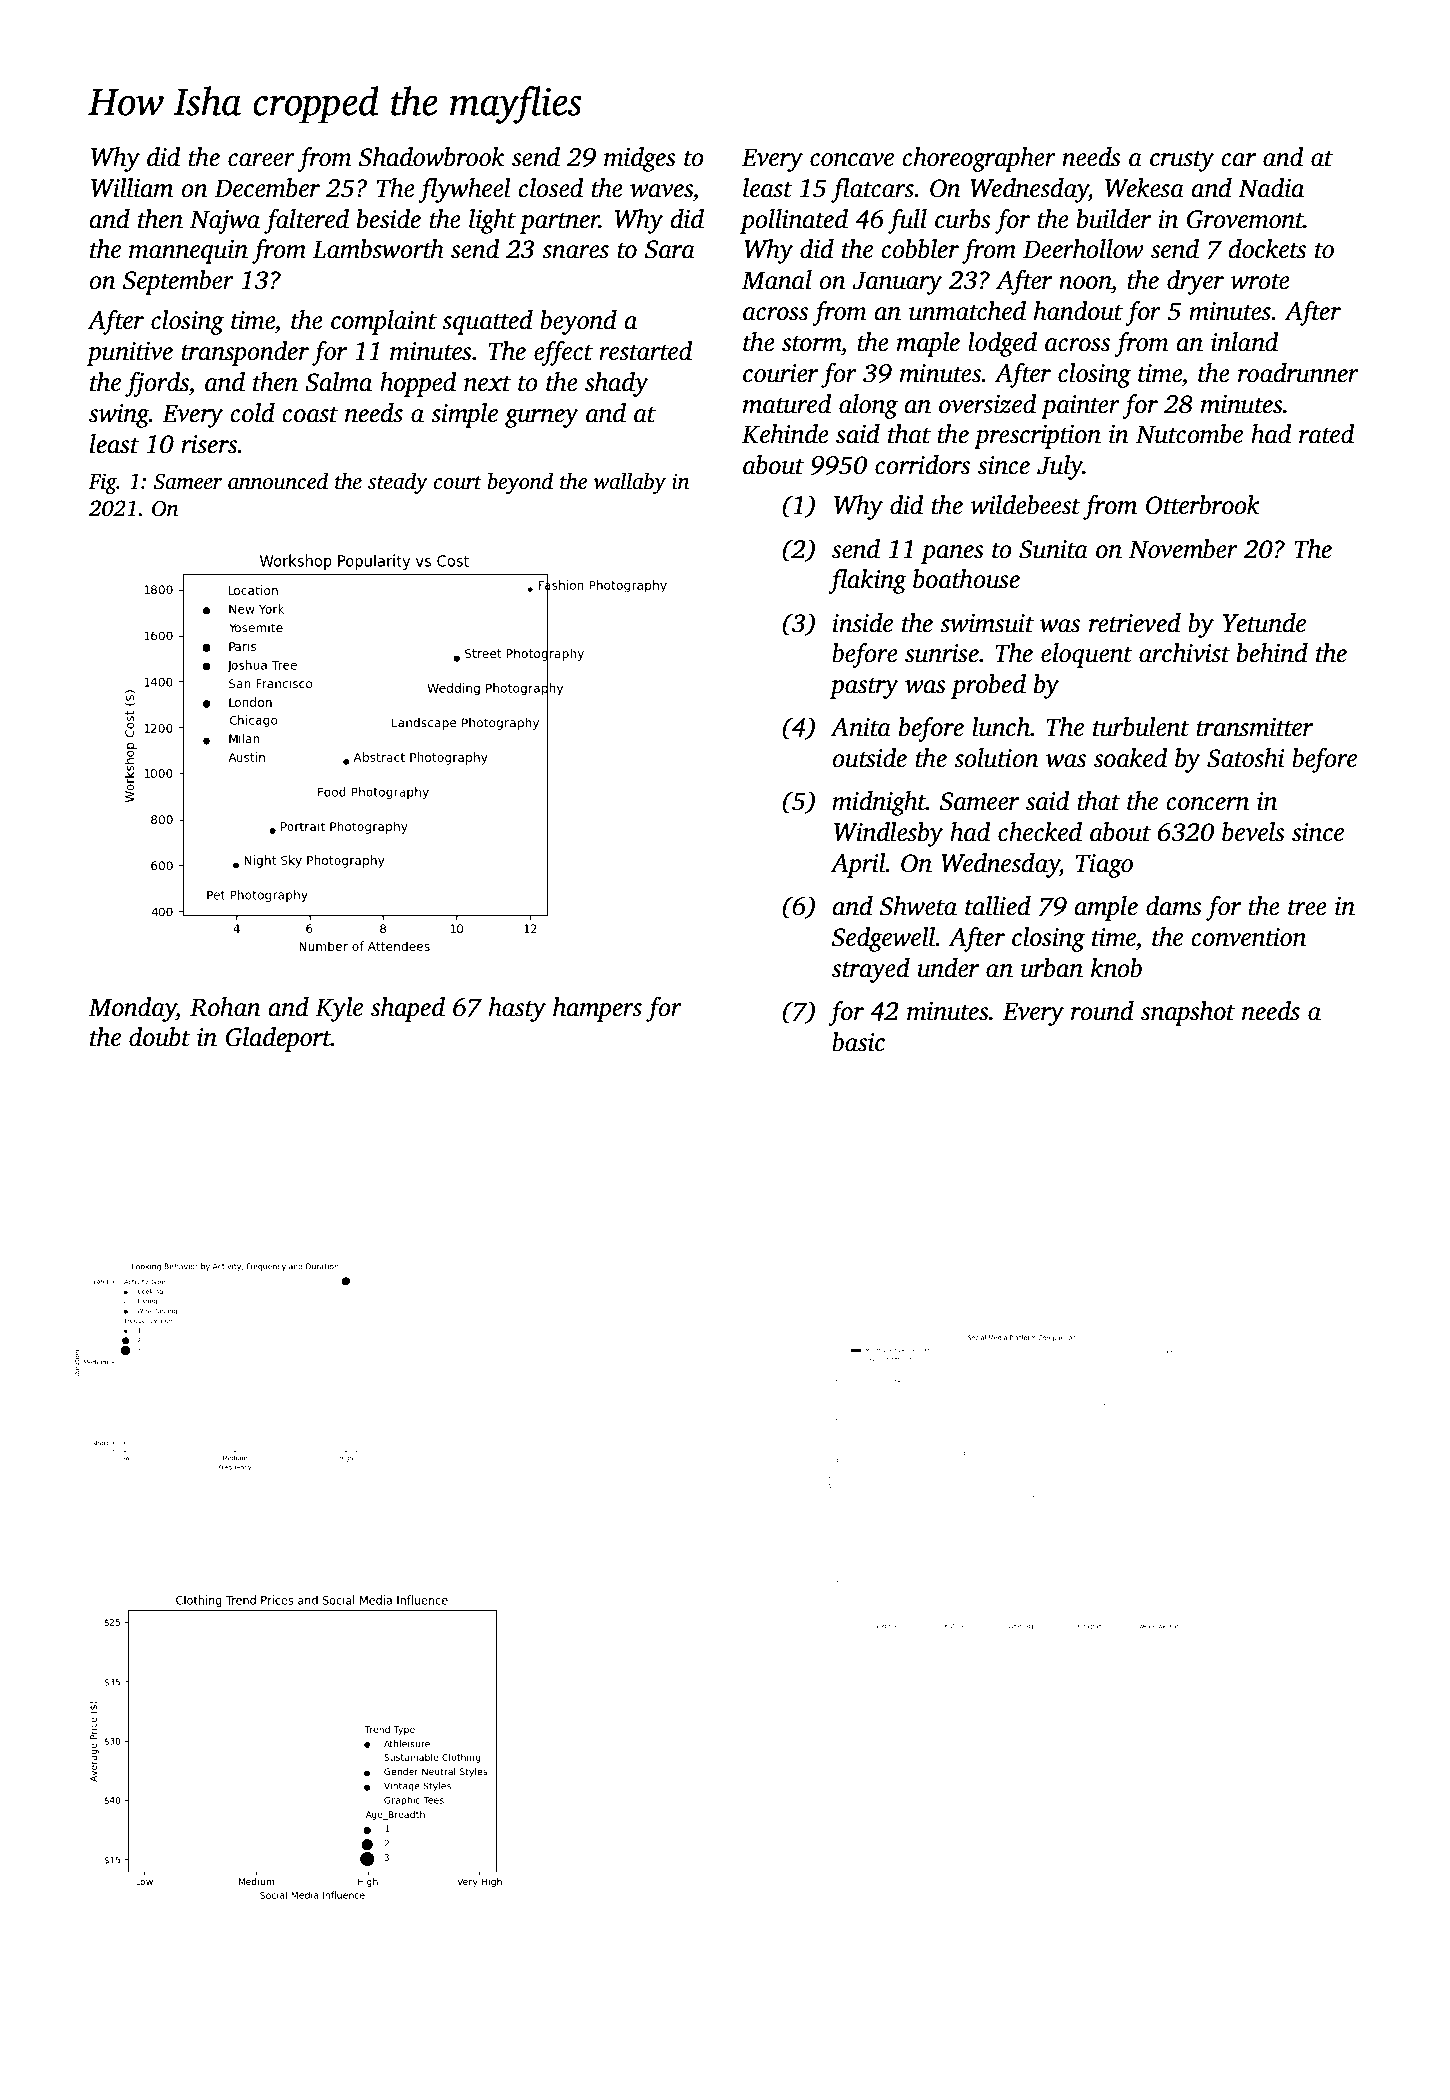  I want to click on flaking, so click(867, 581).
